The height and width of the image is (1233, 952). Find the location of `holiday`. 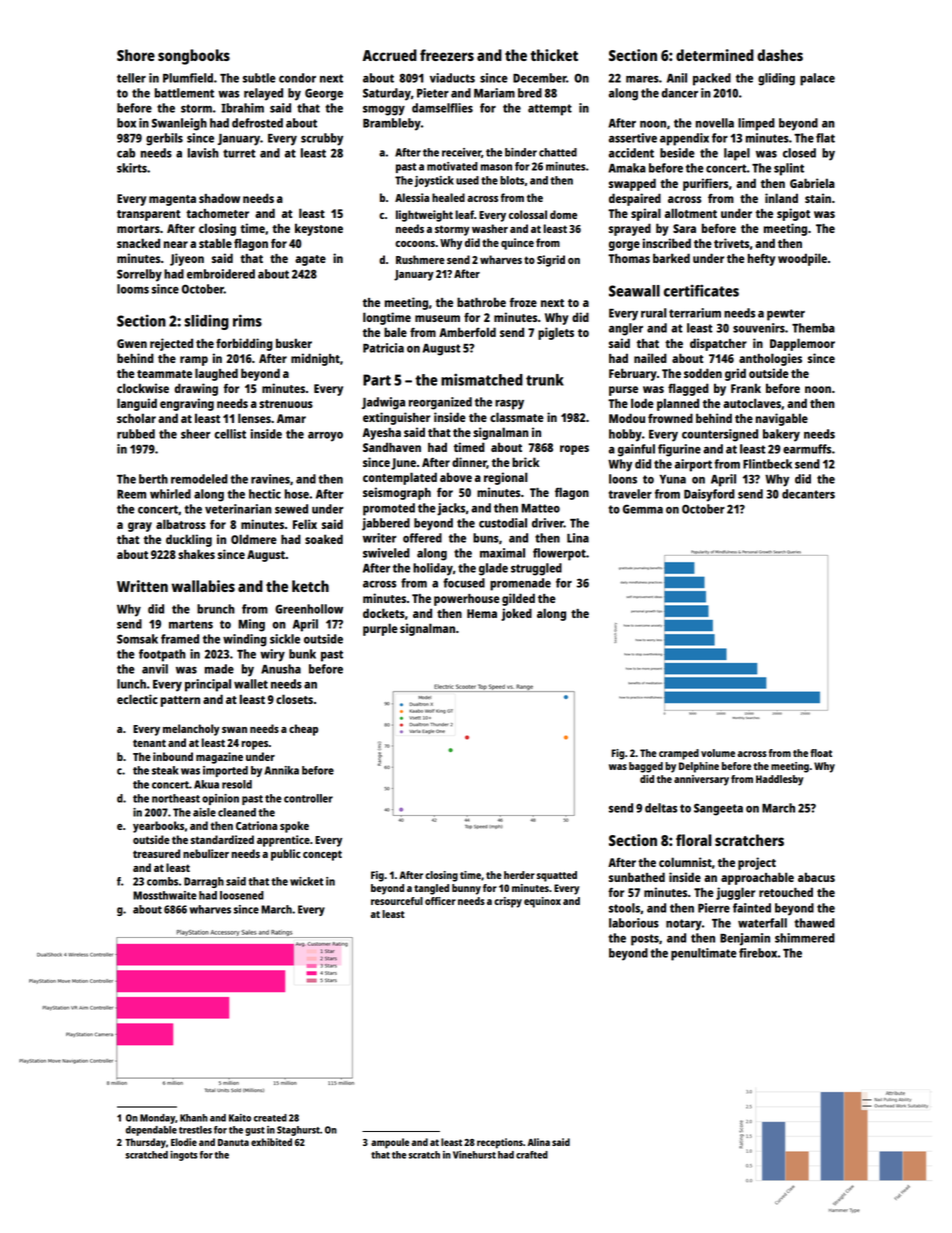

holiday is located at coordinates (433, 569).
